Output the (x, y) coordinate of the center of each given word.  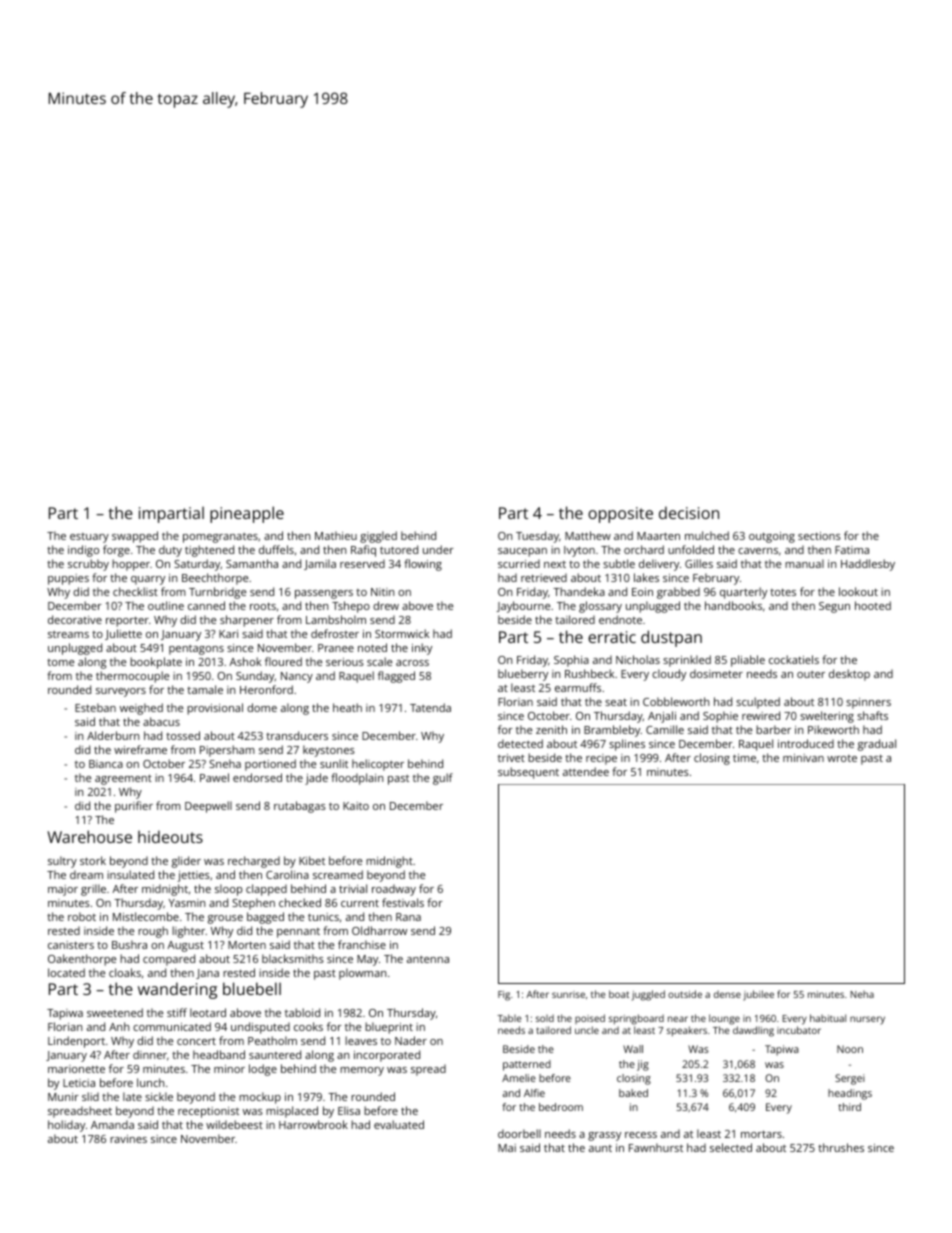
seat (616, 702)
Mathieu (336, 535)
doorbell (519, 1133)
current (360, 903)
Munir (63, 1097)
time (744, 758)
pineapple (247, 514)
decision (689, 512)
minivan (803, 758)
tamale (205, 689)
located (66, 972)
